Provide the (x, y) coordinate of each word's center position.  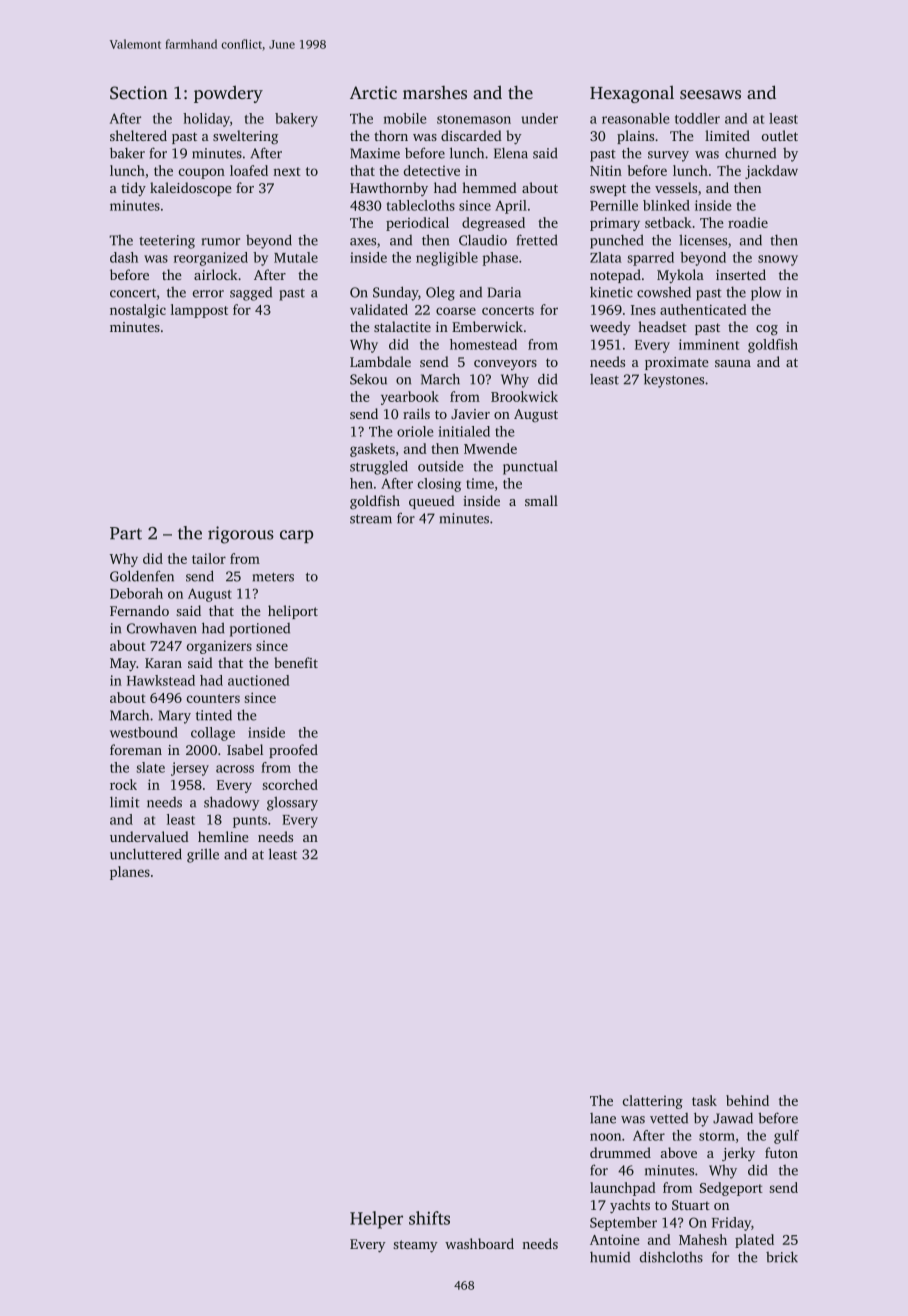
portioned (260, 630)
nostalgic (138, 311)
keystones (674, 380)
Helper (376, 1220)
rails (416, 413)
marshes (435, 92)
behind (747, 1100)
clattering (653, 1102)
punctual (530, 468)
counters (213, 698)
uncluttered (146, 854)
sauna (733, 363)
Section (139, 93)
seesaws (710, 94)
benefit (296, 662)
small (541, 500)
